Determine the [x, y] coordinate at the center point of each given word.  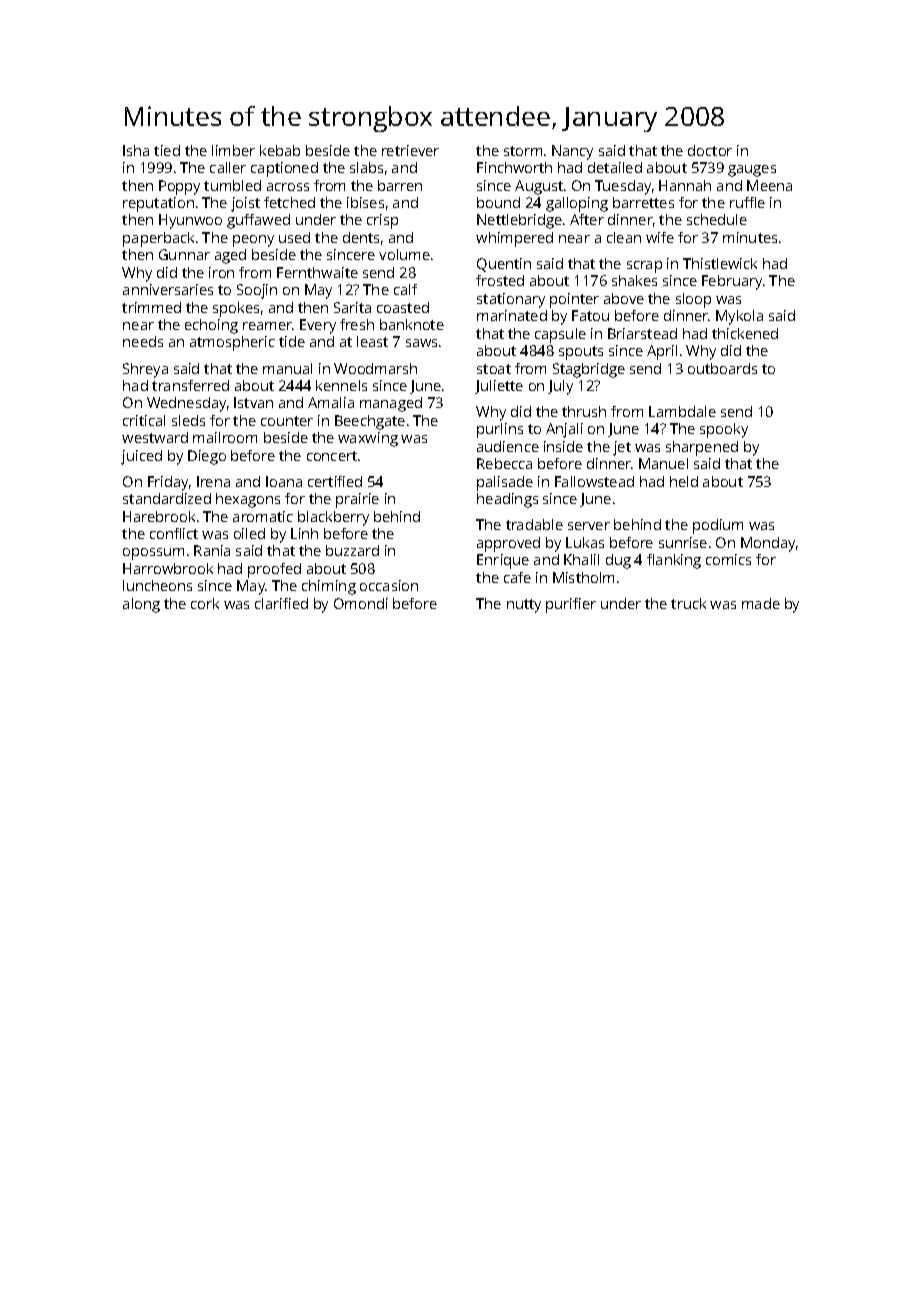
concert [332, 456]
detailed [615, 167]
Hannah [685, 185]
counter [287, 421]
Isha [136, 150]
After [587, 219]
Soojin [257, 291]
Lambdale [682, 411]
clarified [281, 603]
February [732, 282]
